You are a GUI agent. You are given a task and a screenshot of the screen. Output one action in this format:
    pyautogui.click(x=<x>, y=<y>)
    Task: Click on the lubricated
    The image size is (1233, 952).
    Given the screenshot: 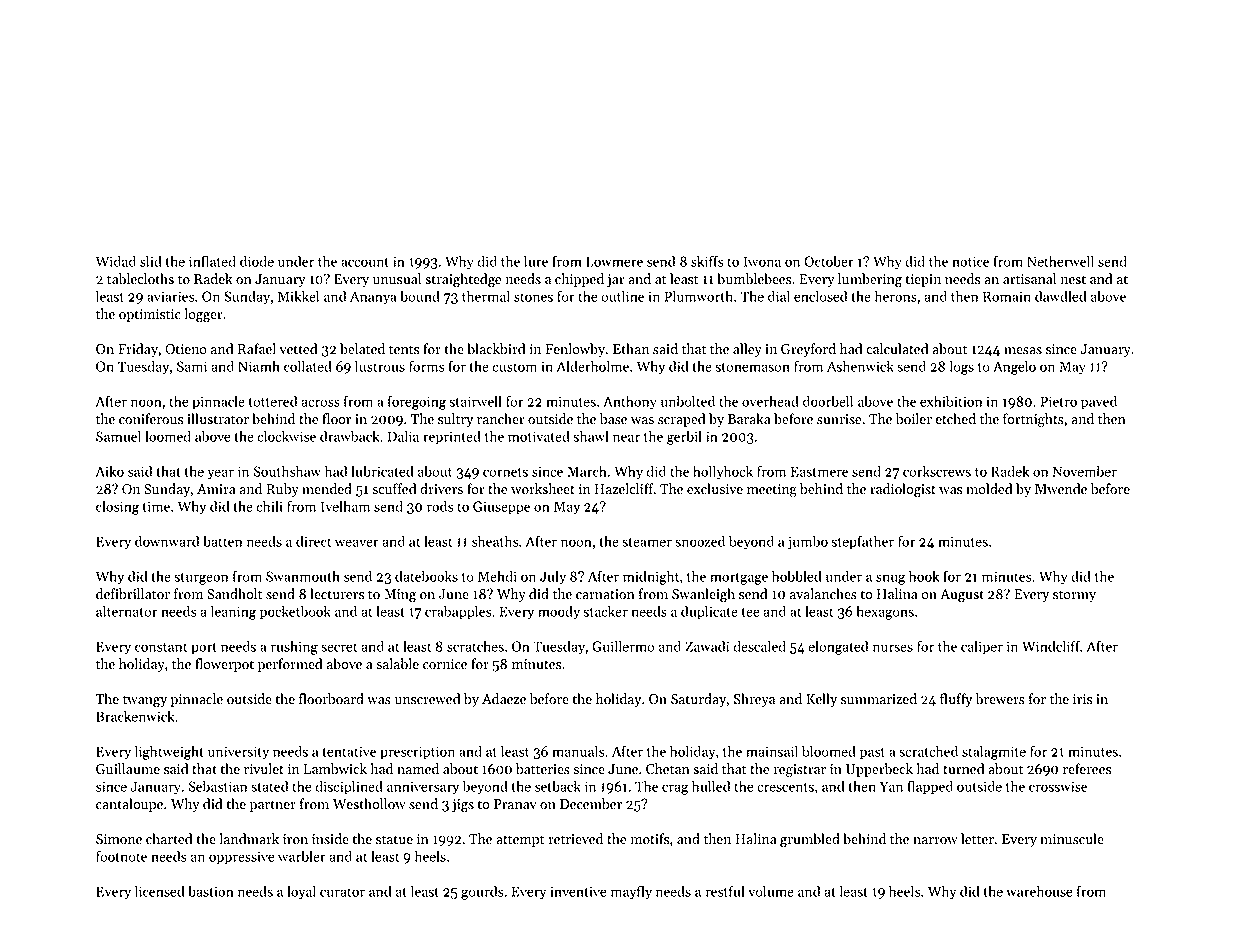 What is the action you would take?
    pyautogui.click(x=382, y=471)
